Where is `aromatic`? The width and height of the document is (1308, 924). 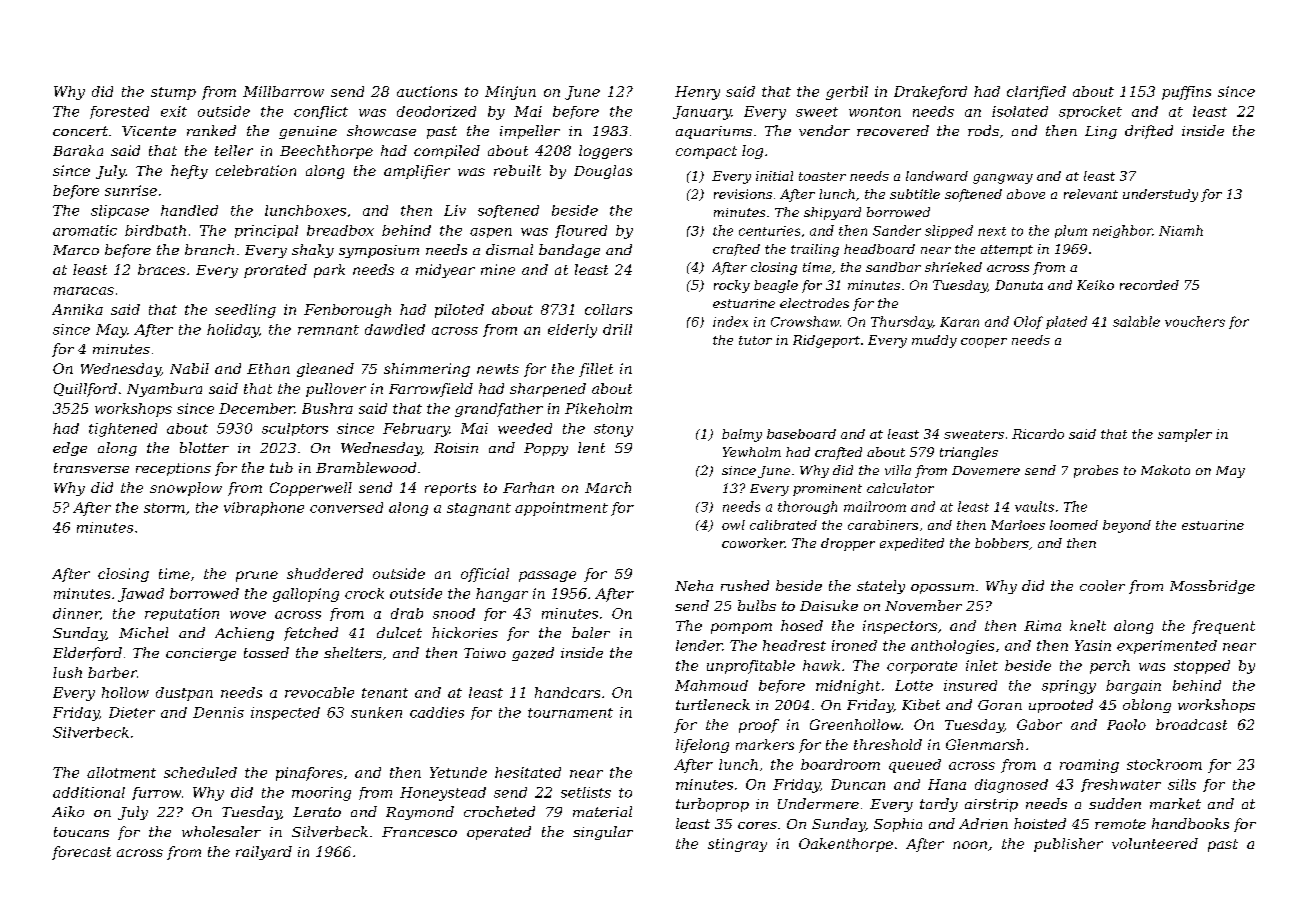 aromatic is located at coordinates (85, 230).
